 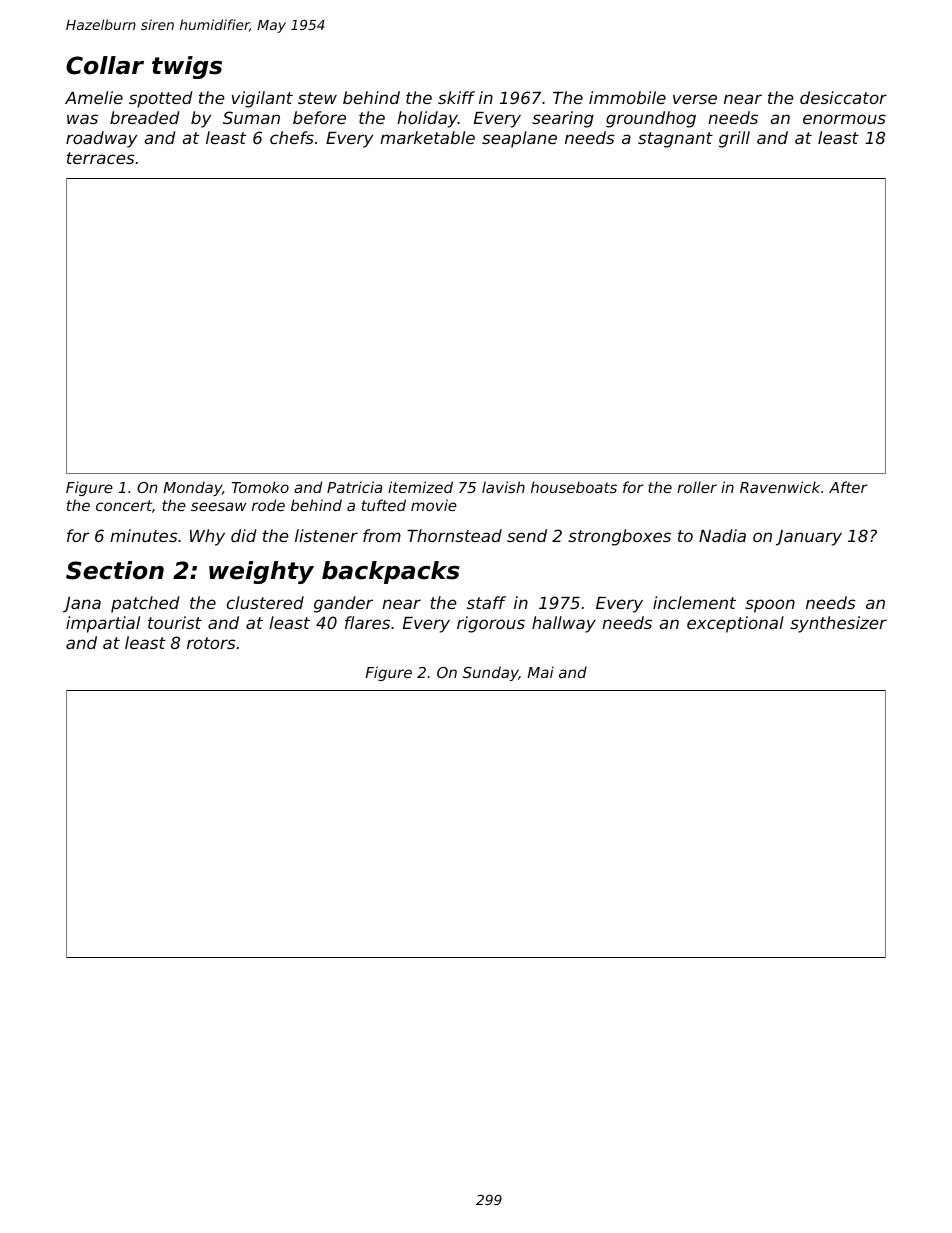 I want to click on terraces, so click(x=101, y=158).
